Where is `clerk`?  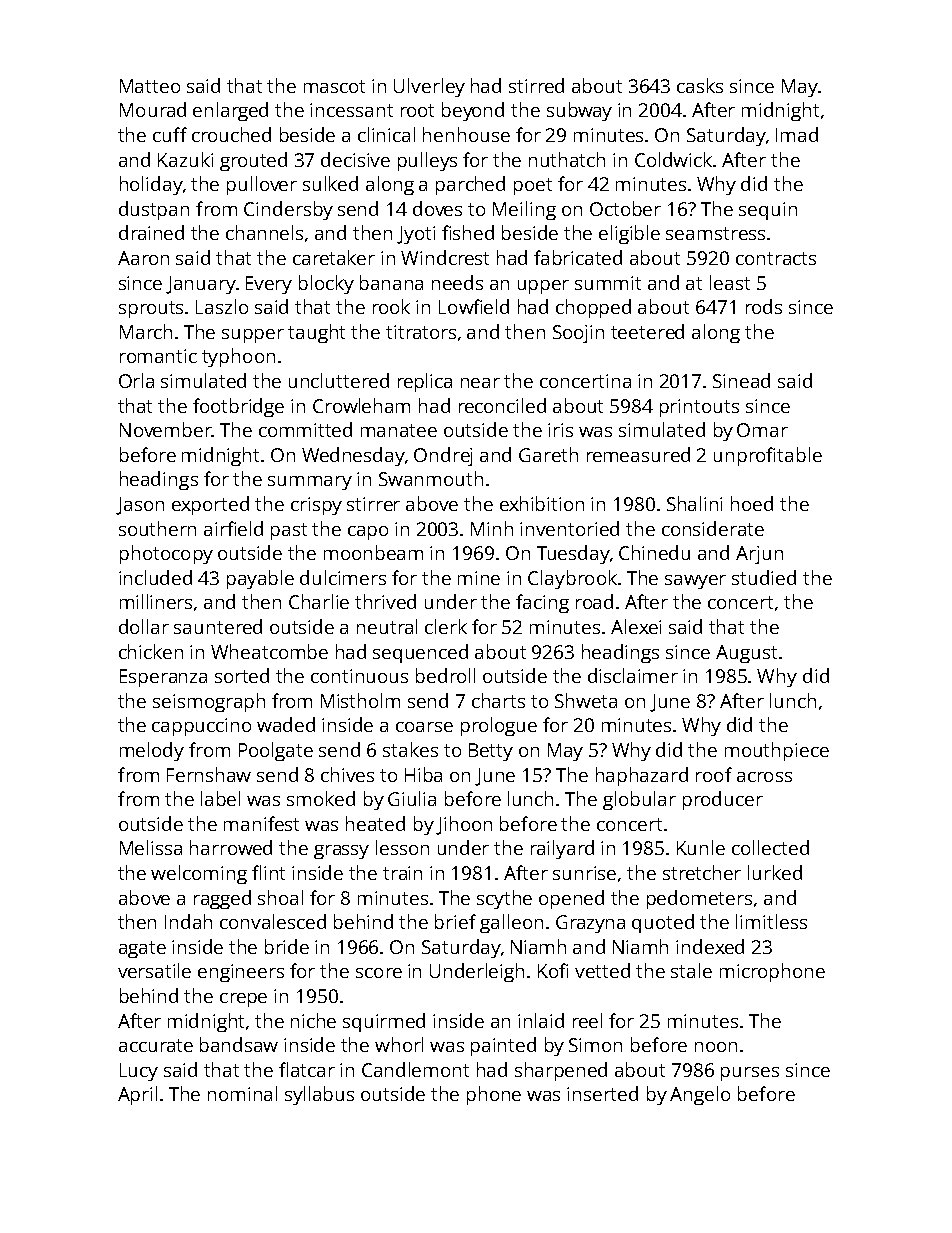 clerk is located at coordinates (446, 626).
